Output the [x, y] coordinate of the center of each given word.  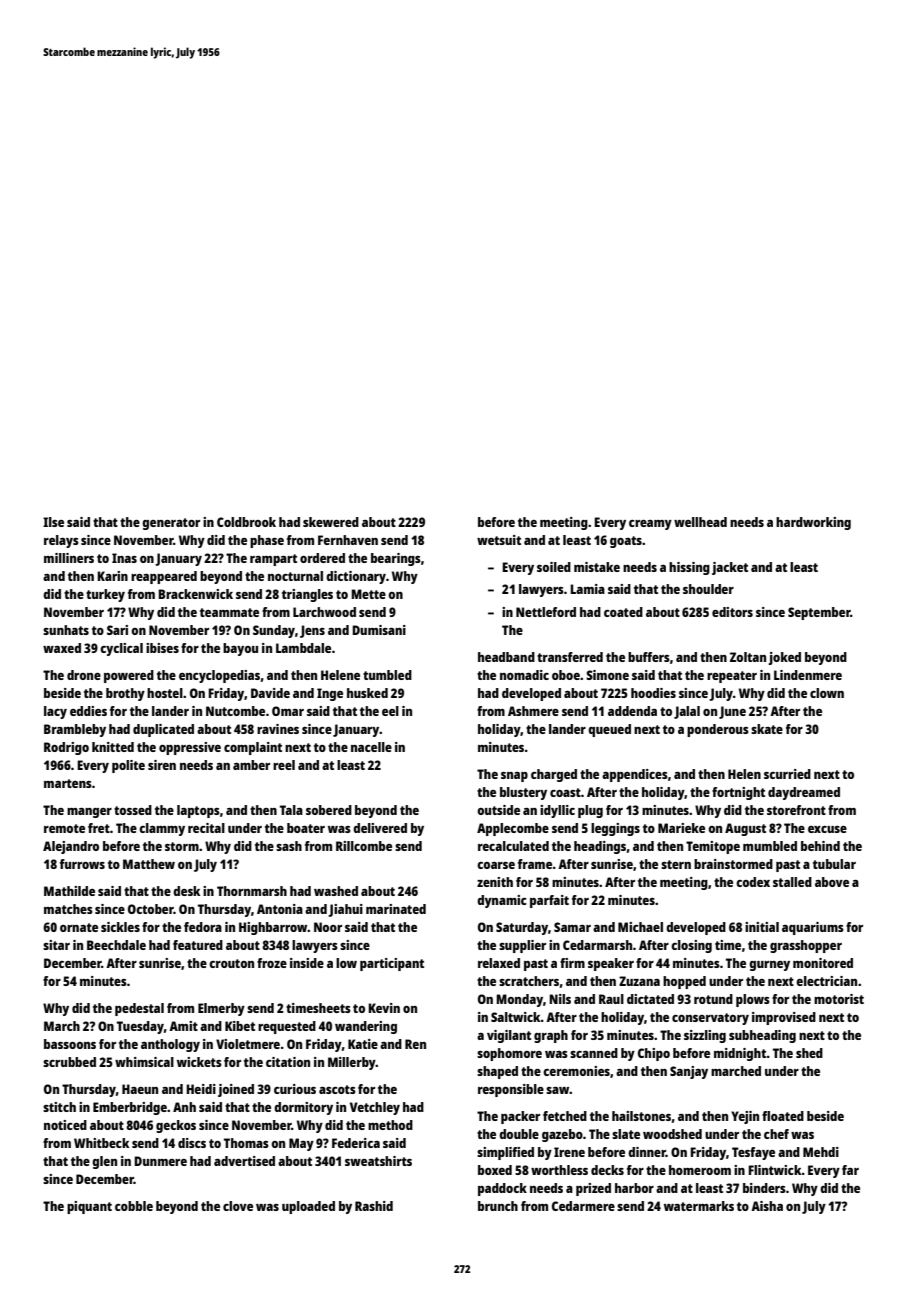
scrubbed [69, 1062]
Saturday [522, 928]
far [850, 1170]
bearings [396, 559]
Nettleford [546, 612]
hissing [689, 568]
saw [558, 1090]
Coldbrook [246, 522]
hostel [165, 693]
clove [238, 1206]
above [832, 882]
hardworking [813, 523]
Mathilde [69, 891]
